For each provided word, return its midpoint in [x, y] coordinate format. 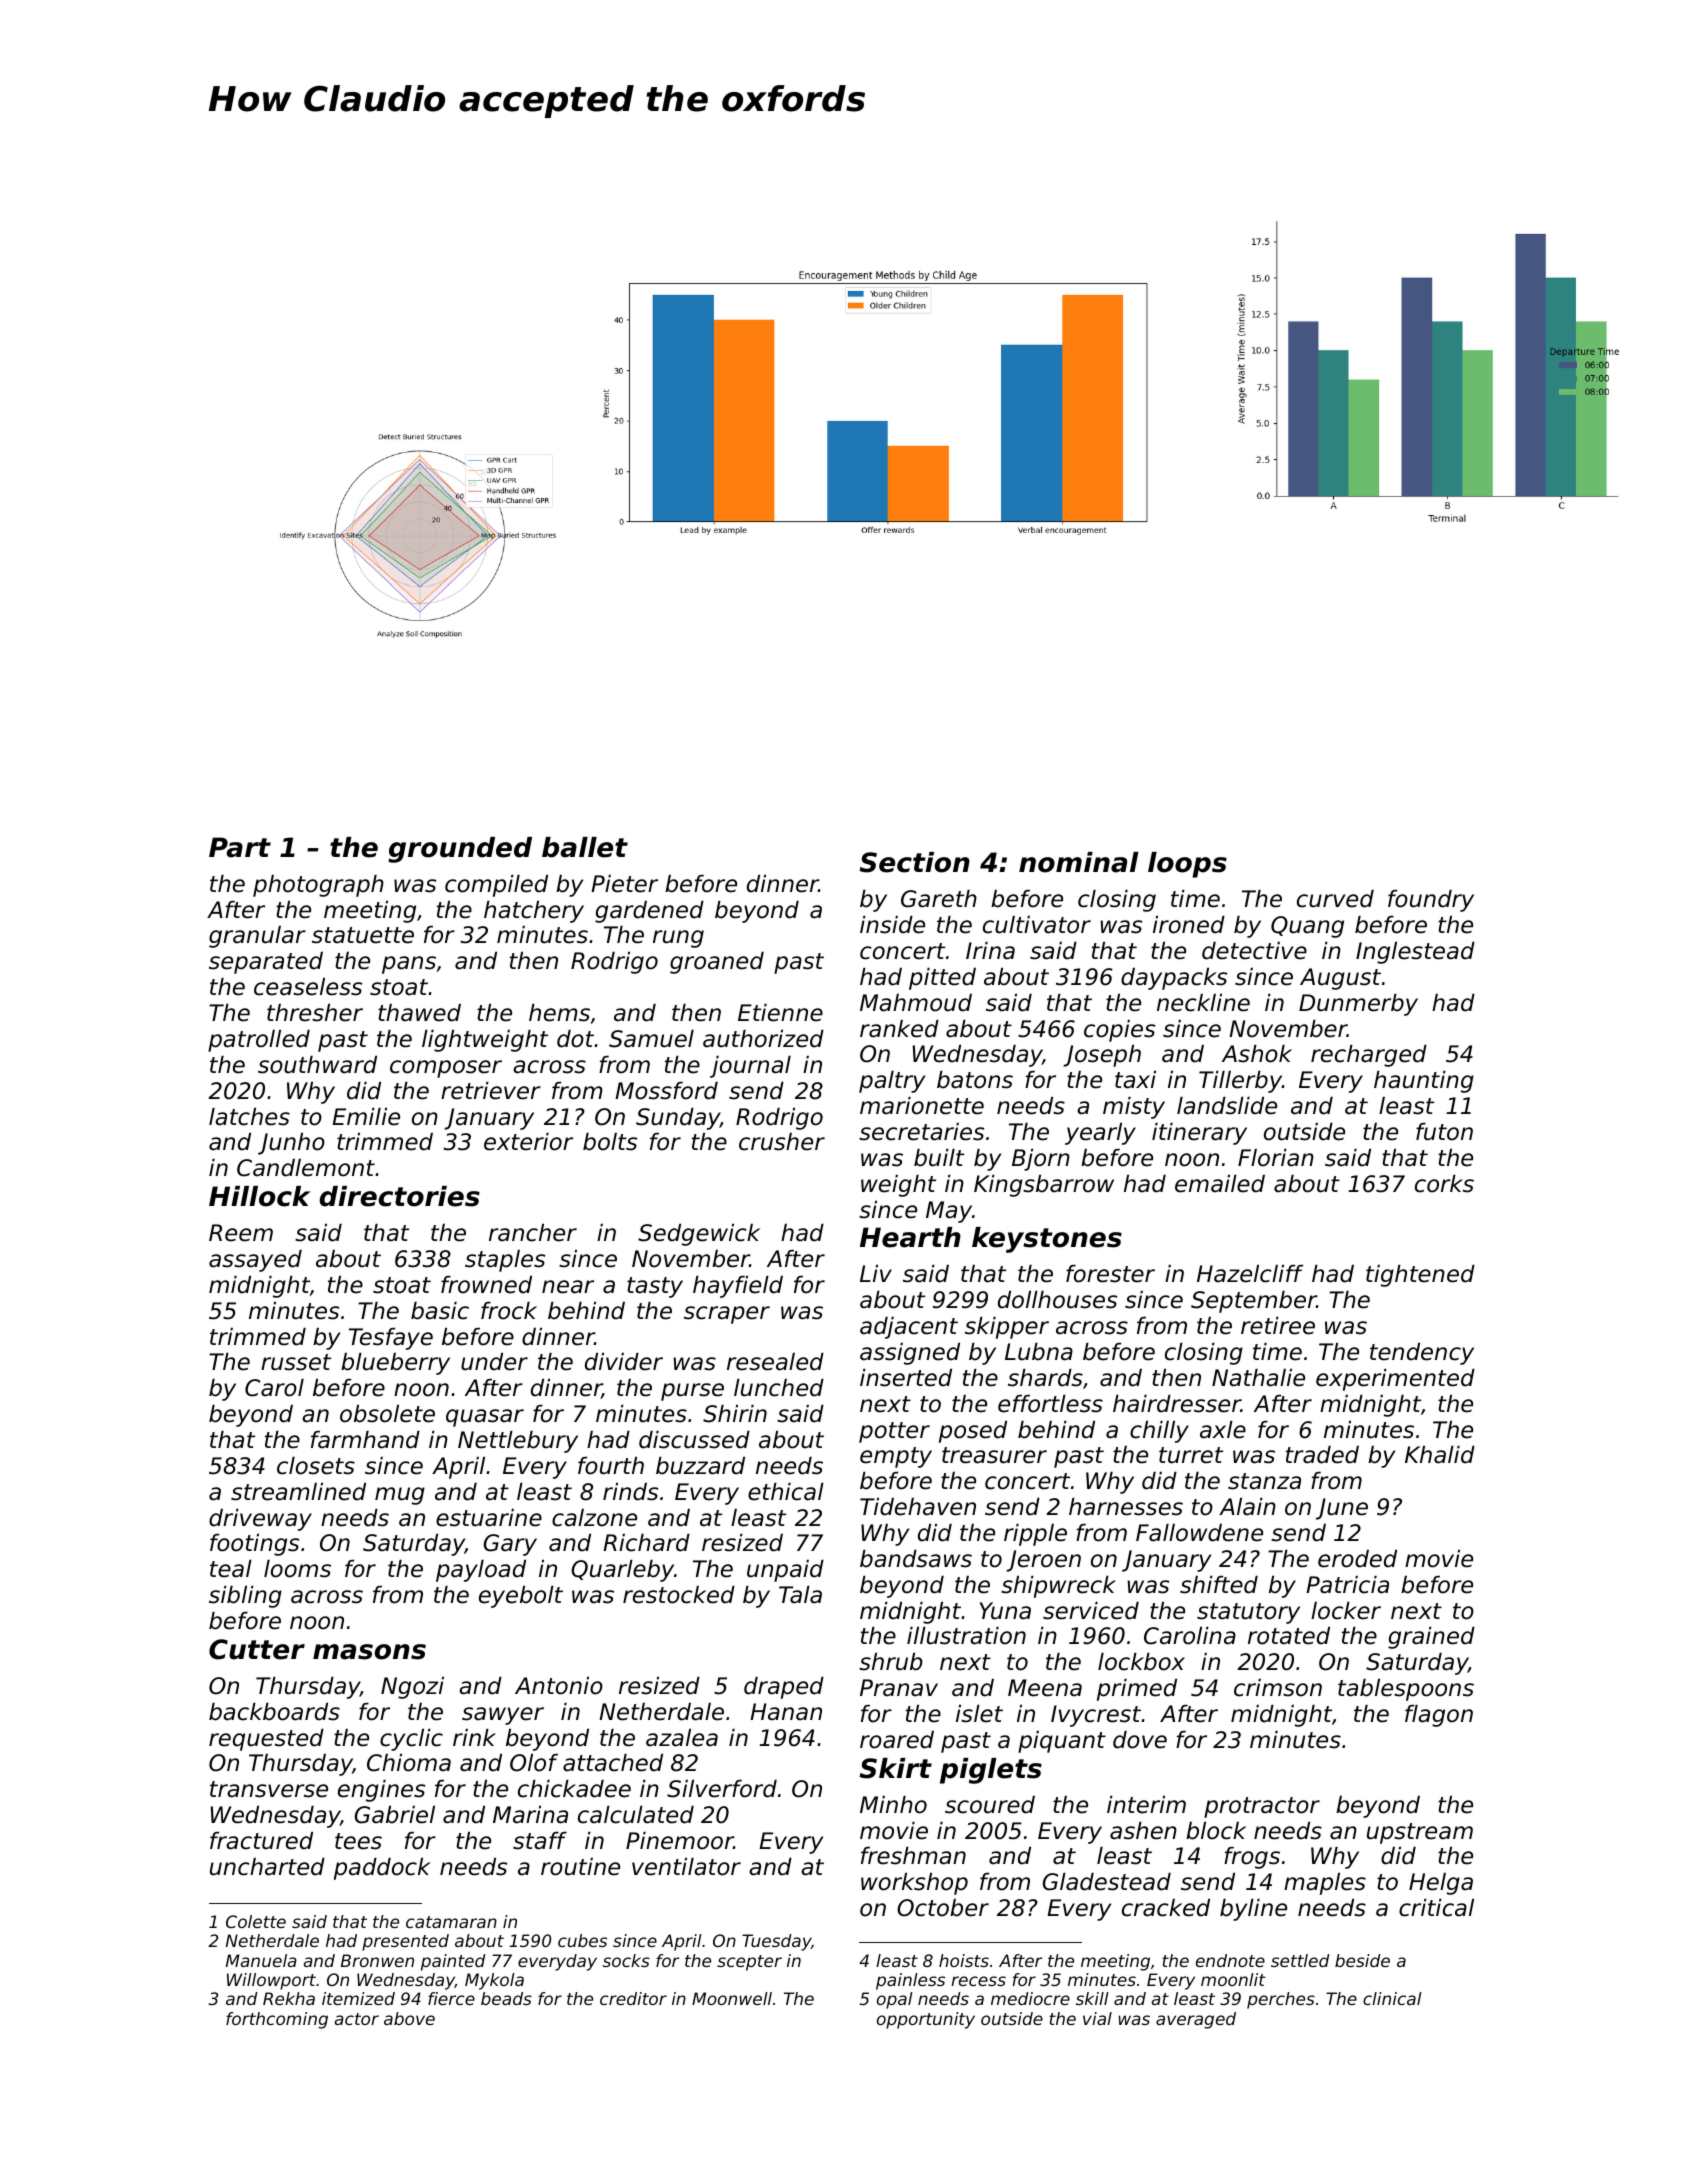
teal [231, 1569]
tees [358, 1841]
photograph [318, 886]
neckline [1203, 1003]
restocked [679, 1595]
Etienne [780, 1013]
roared [897, 1740]
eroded [1357, 1559]
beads [506, 1998]
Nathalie [1258, 1378]
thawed [419, 1013]
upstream [1420, 1833]
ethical [786, 1492]
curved [1335, 899]
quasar [485, 1418]
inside [892, 925]
